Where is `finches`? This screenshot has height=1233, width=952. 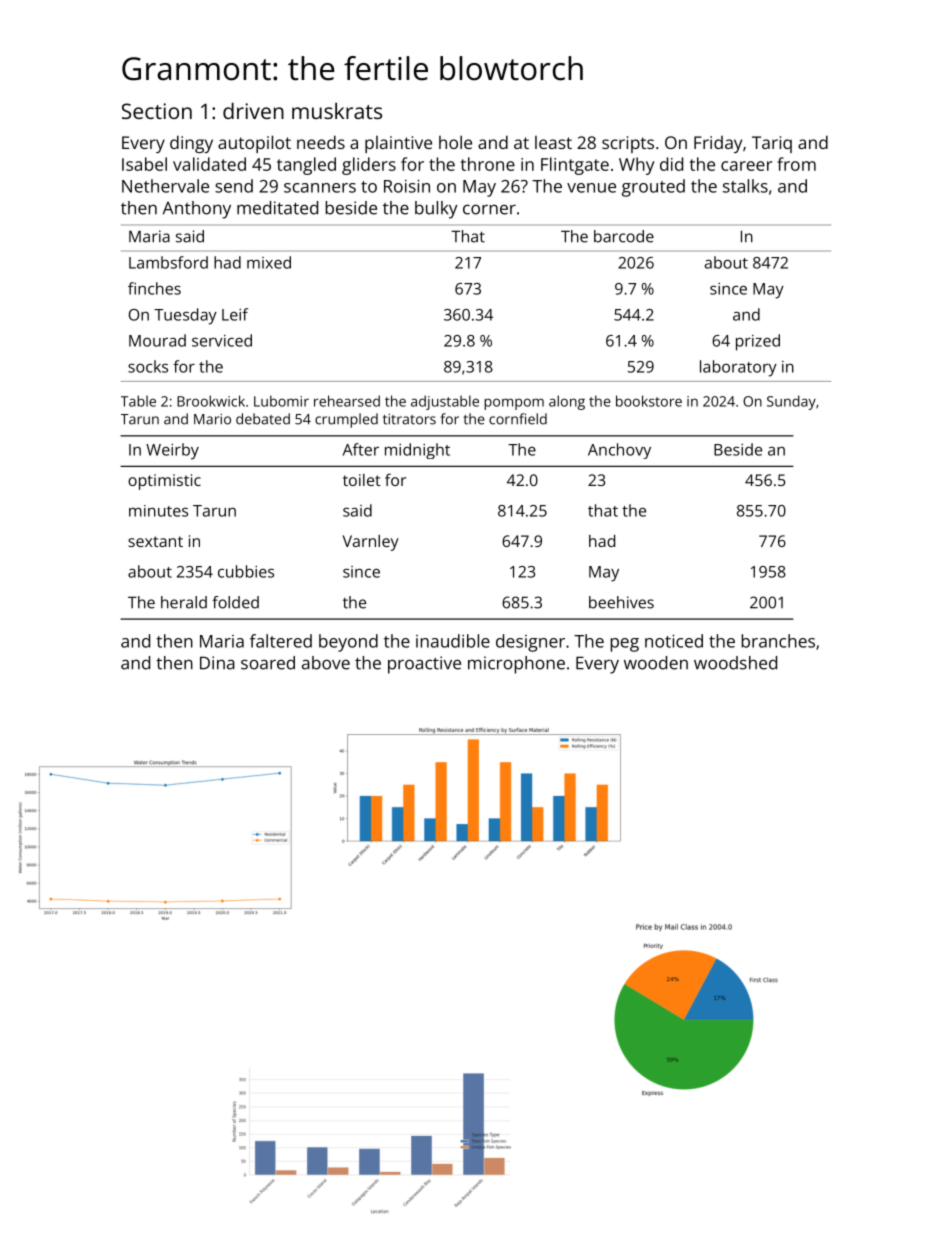
finches is located at coordinates (154, 288).
